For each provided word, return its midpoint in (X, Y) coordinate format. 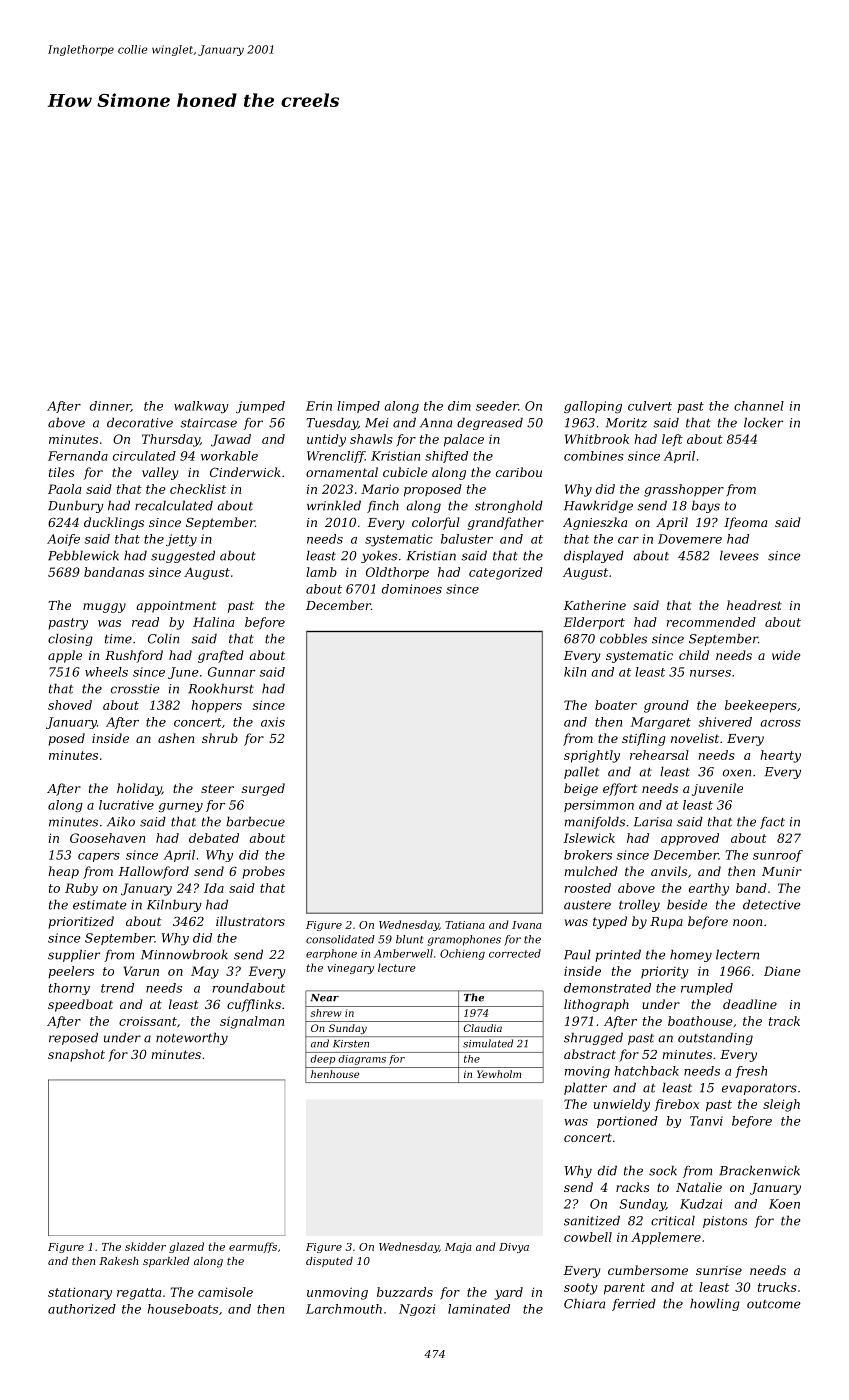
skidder (145, 1246)
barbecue (255, 821)
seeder (497, 406)
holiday (139, 789)
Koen (784, 1204)
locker (763, 422)
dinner (110, 406)
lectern (737, 954)
